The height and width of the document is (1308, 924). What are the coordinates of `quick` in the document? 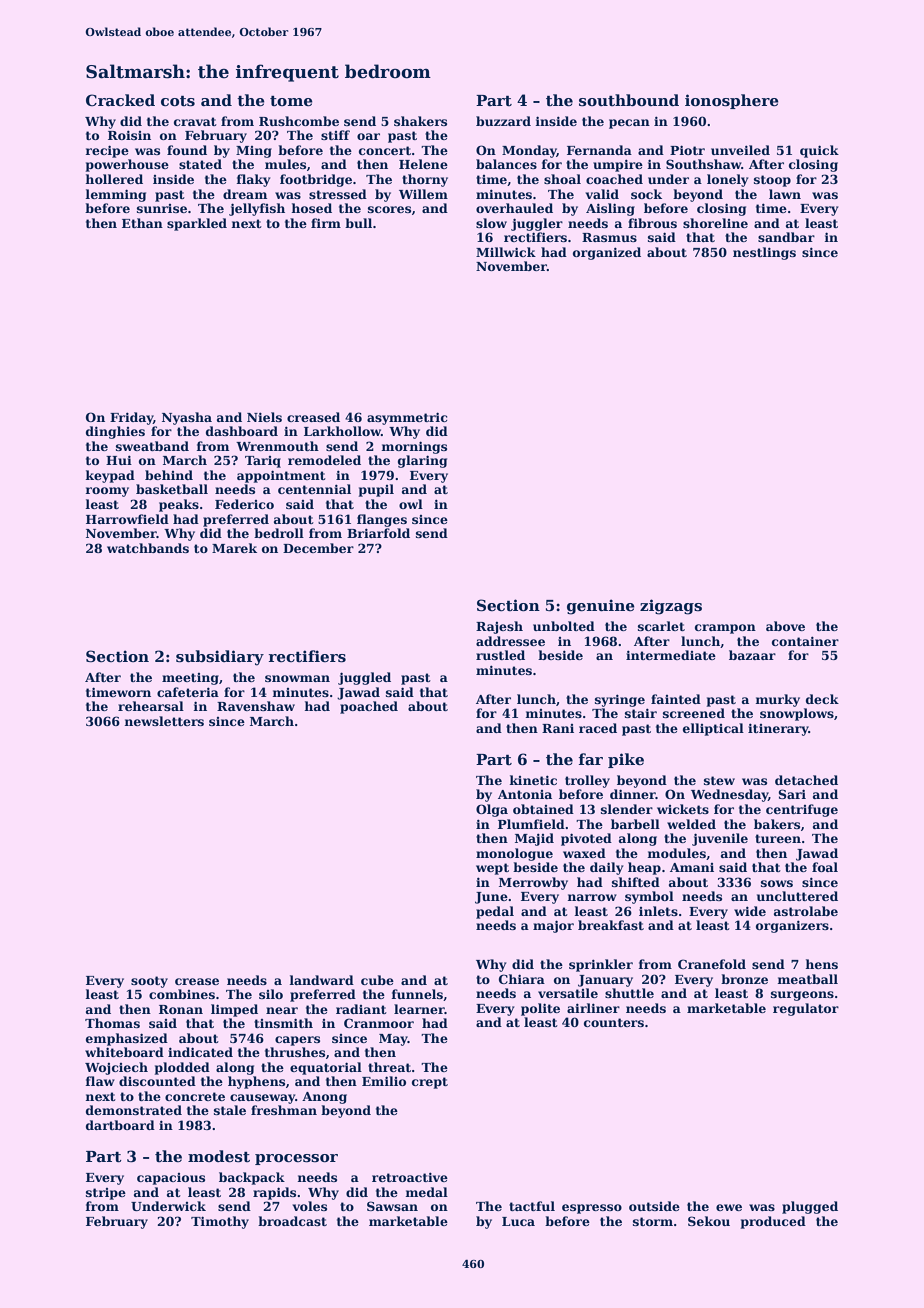 It's located at (819, 151).
